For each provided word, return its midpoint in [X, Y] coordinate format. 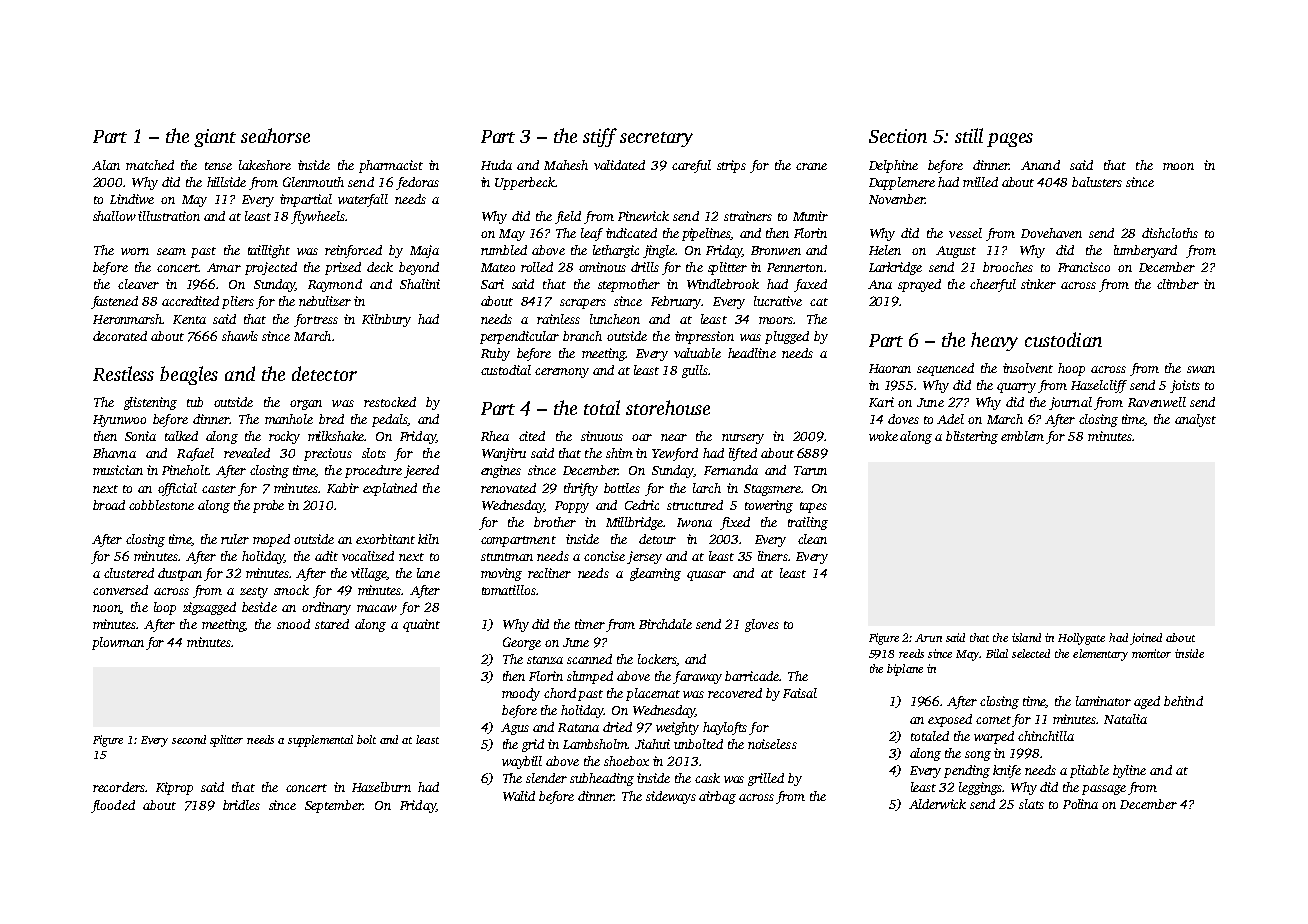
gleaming [655, 574]
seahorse [275, 135]
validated [619, 165]
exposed [950, 720]
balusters [1097, 182]
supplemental [320, 741]
